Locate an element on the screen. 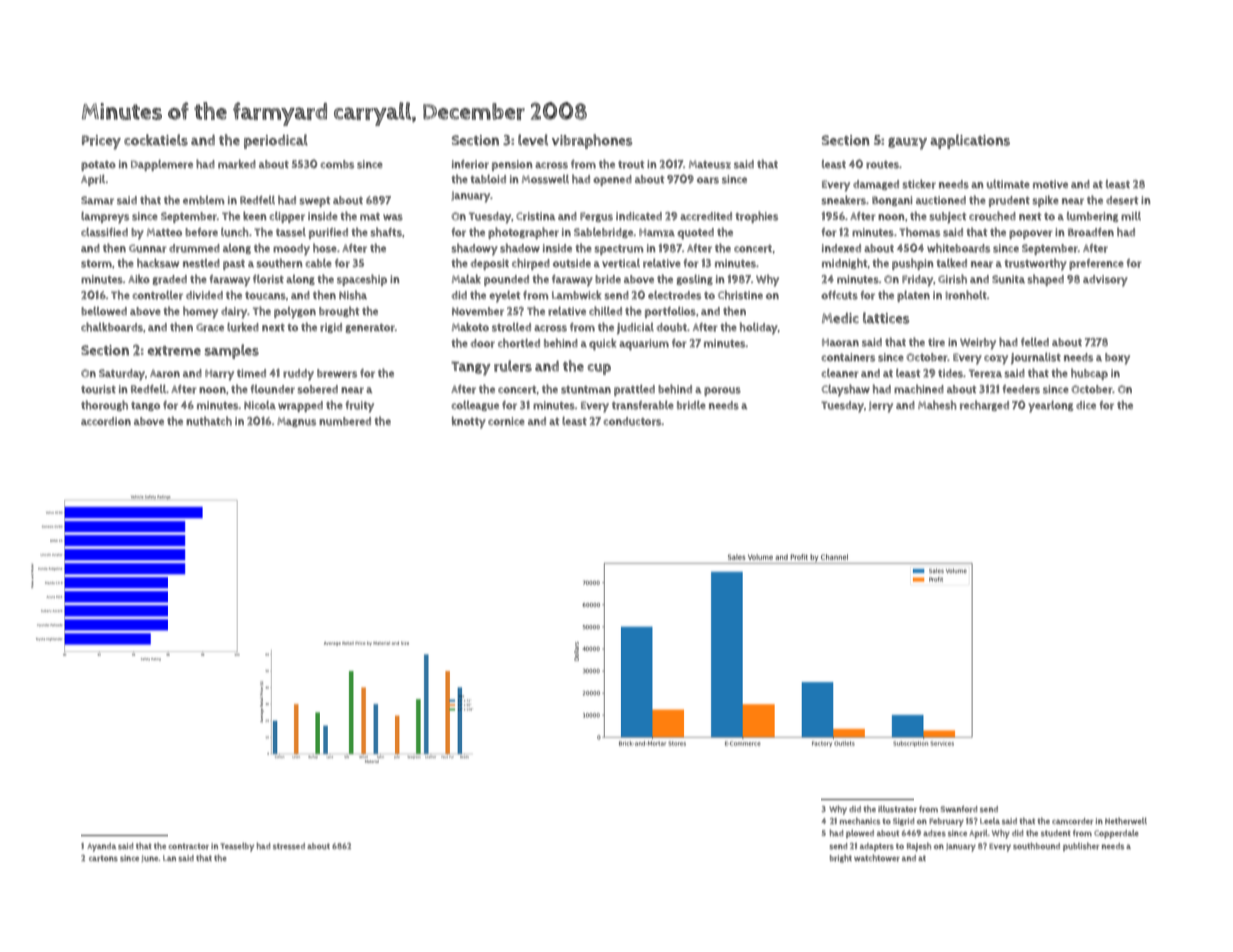  advisory is located at coordinates (1105, 281).
